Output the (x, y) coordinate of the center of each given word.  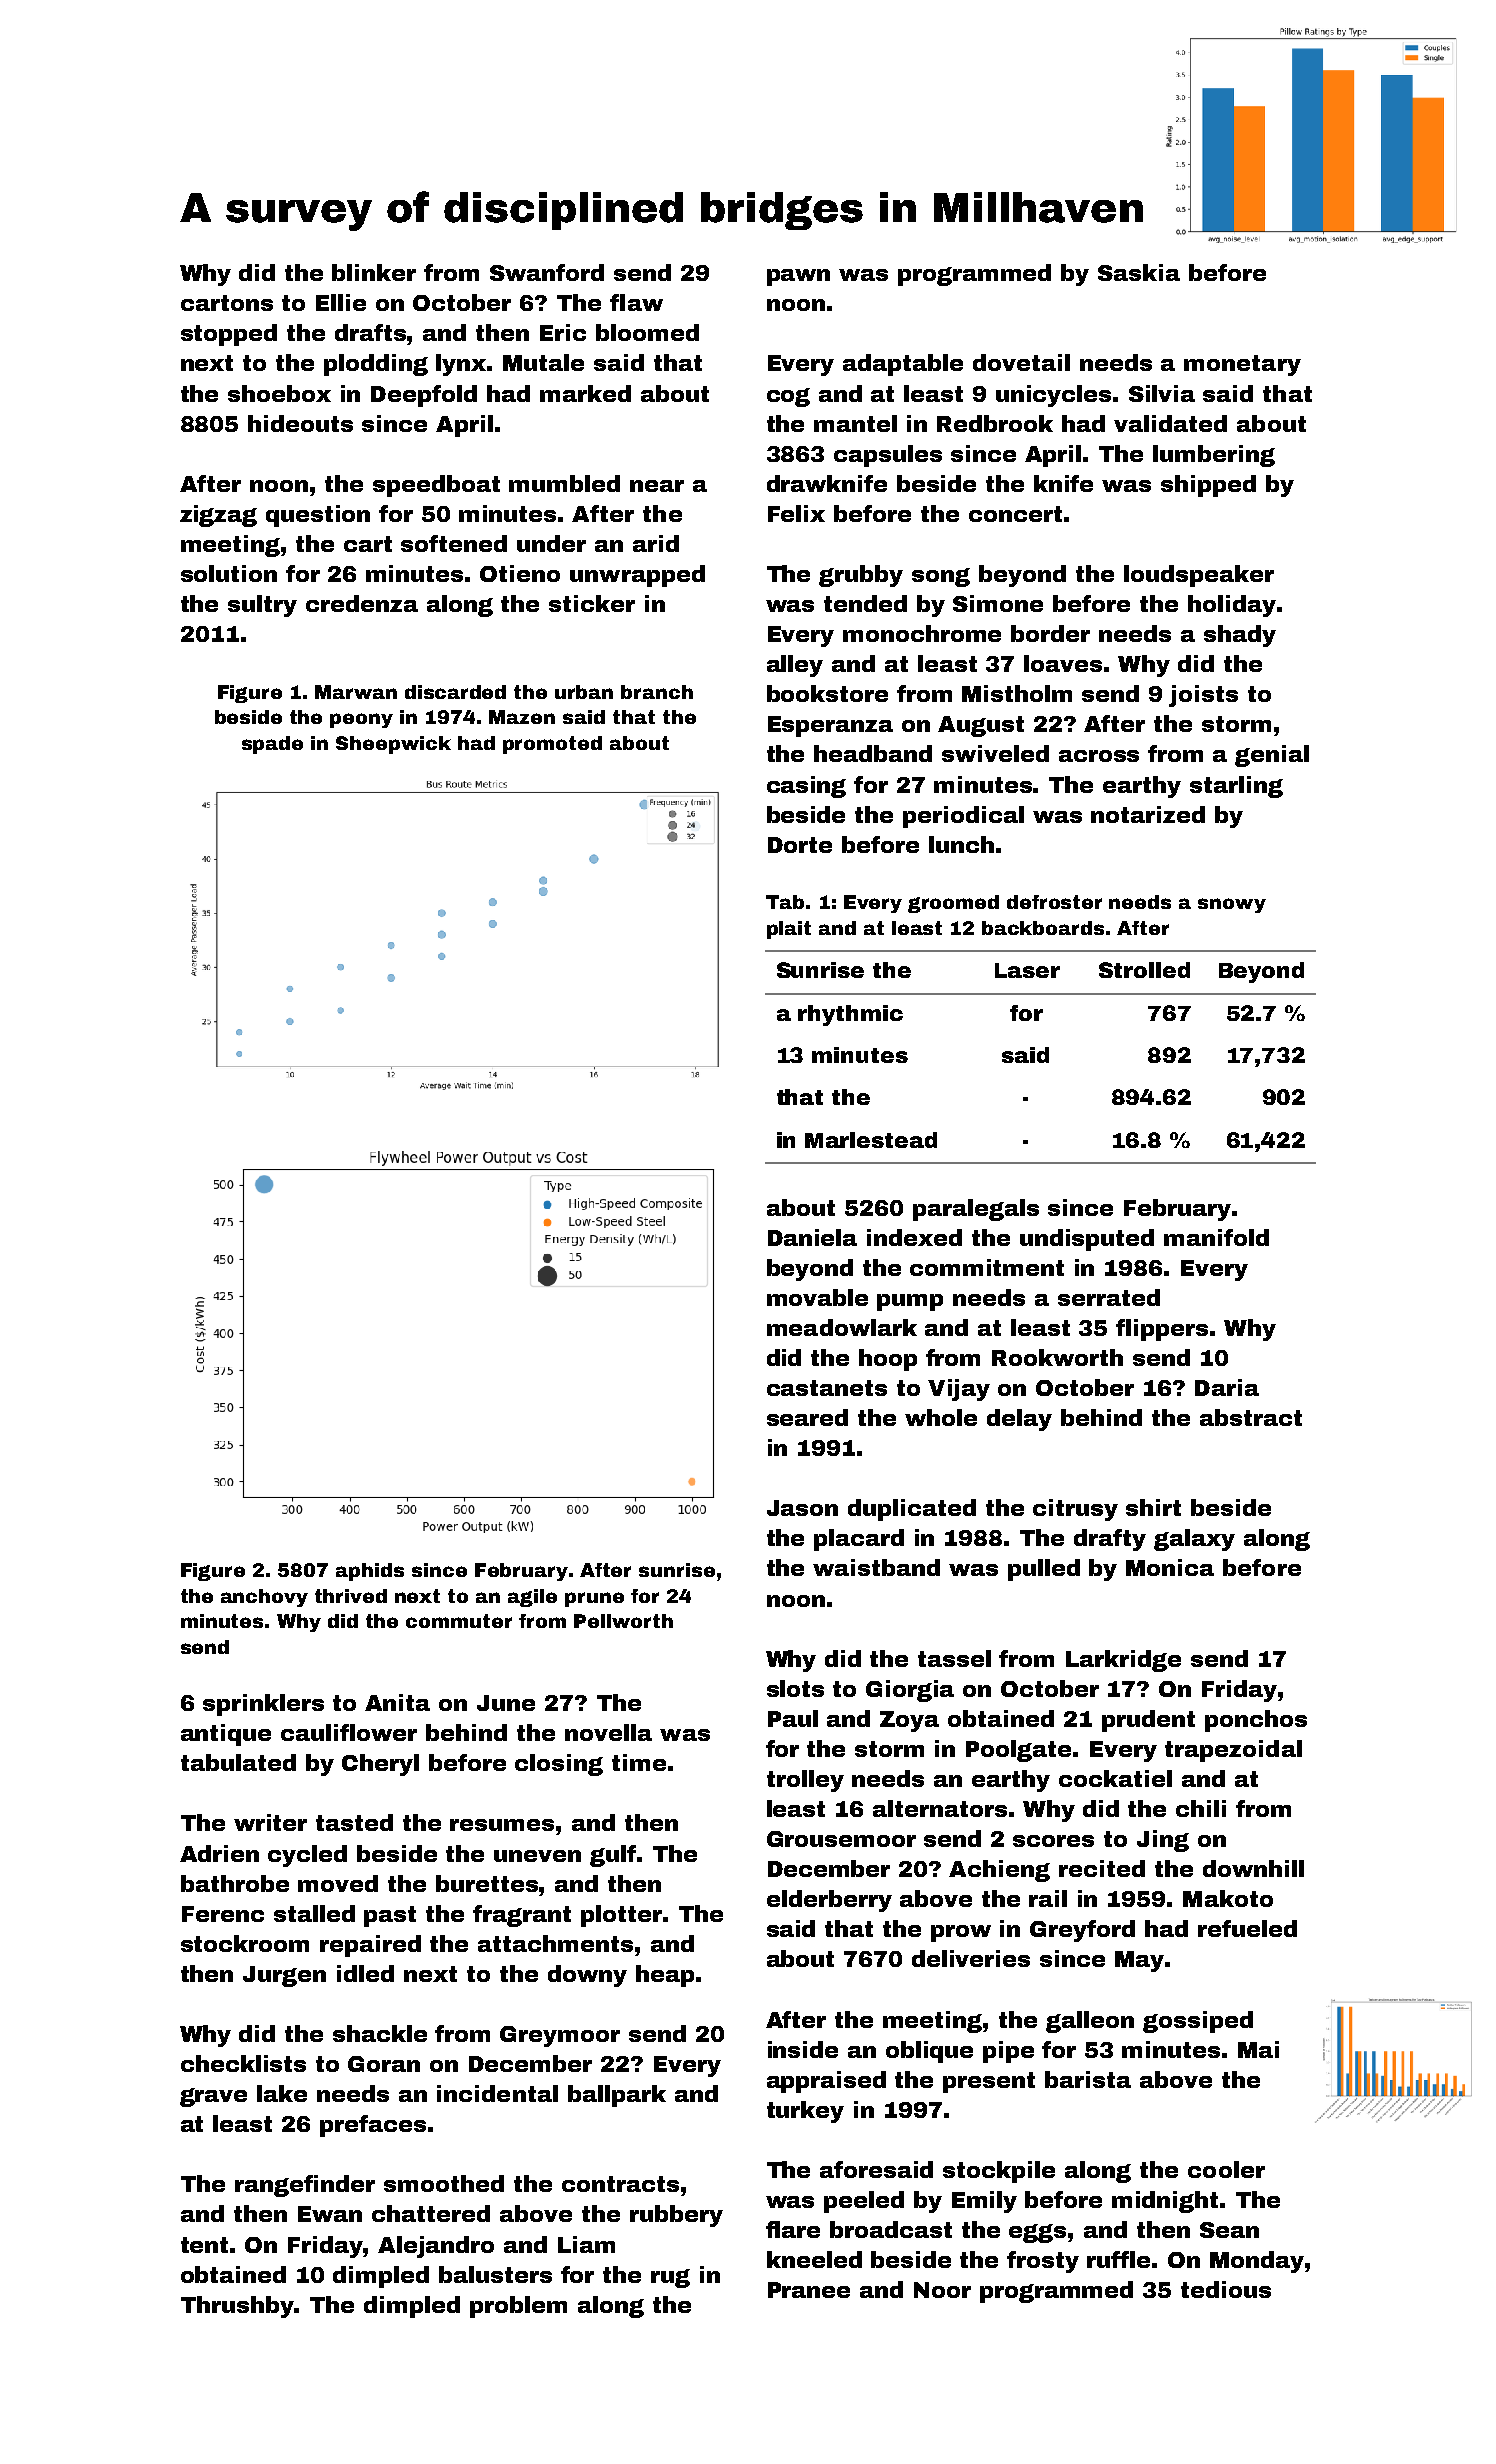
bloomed (647, 332)
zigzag (218, 516)
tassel (954, 1658)
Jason (802, 1508)
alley (795, 666)
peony (361, 720)
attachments (555, 1943)
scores (1053, 1841)
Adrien (219, 1853)
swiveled (995, 753)
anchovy (264, 1598)
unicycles (1055, 396)
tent (206, 2245)
